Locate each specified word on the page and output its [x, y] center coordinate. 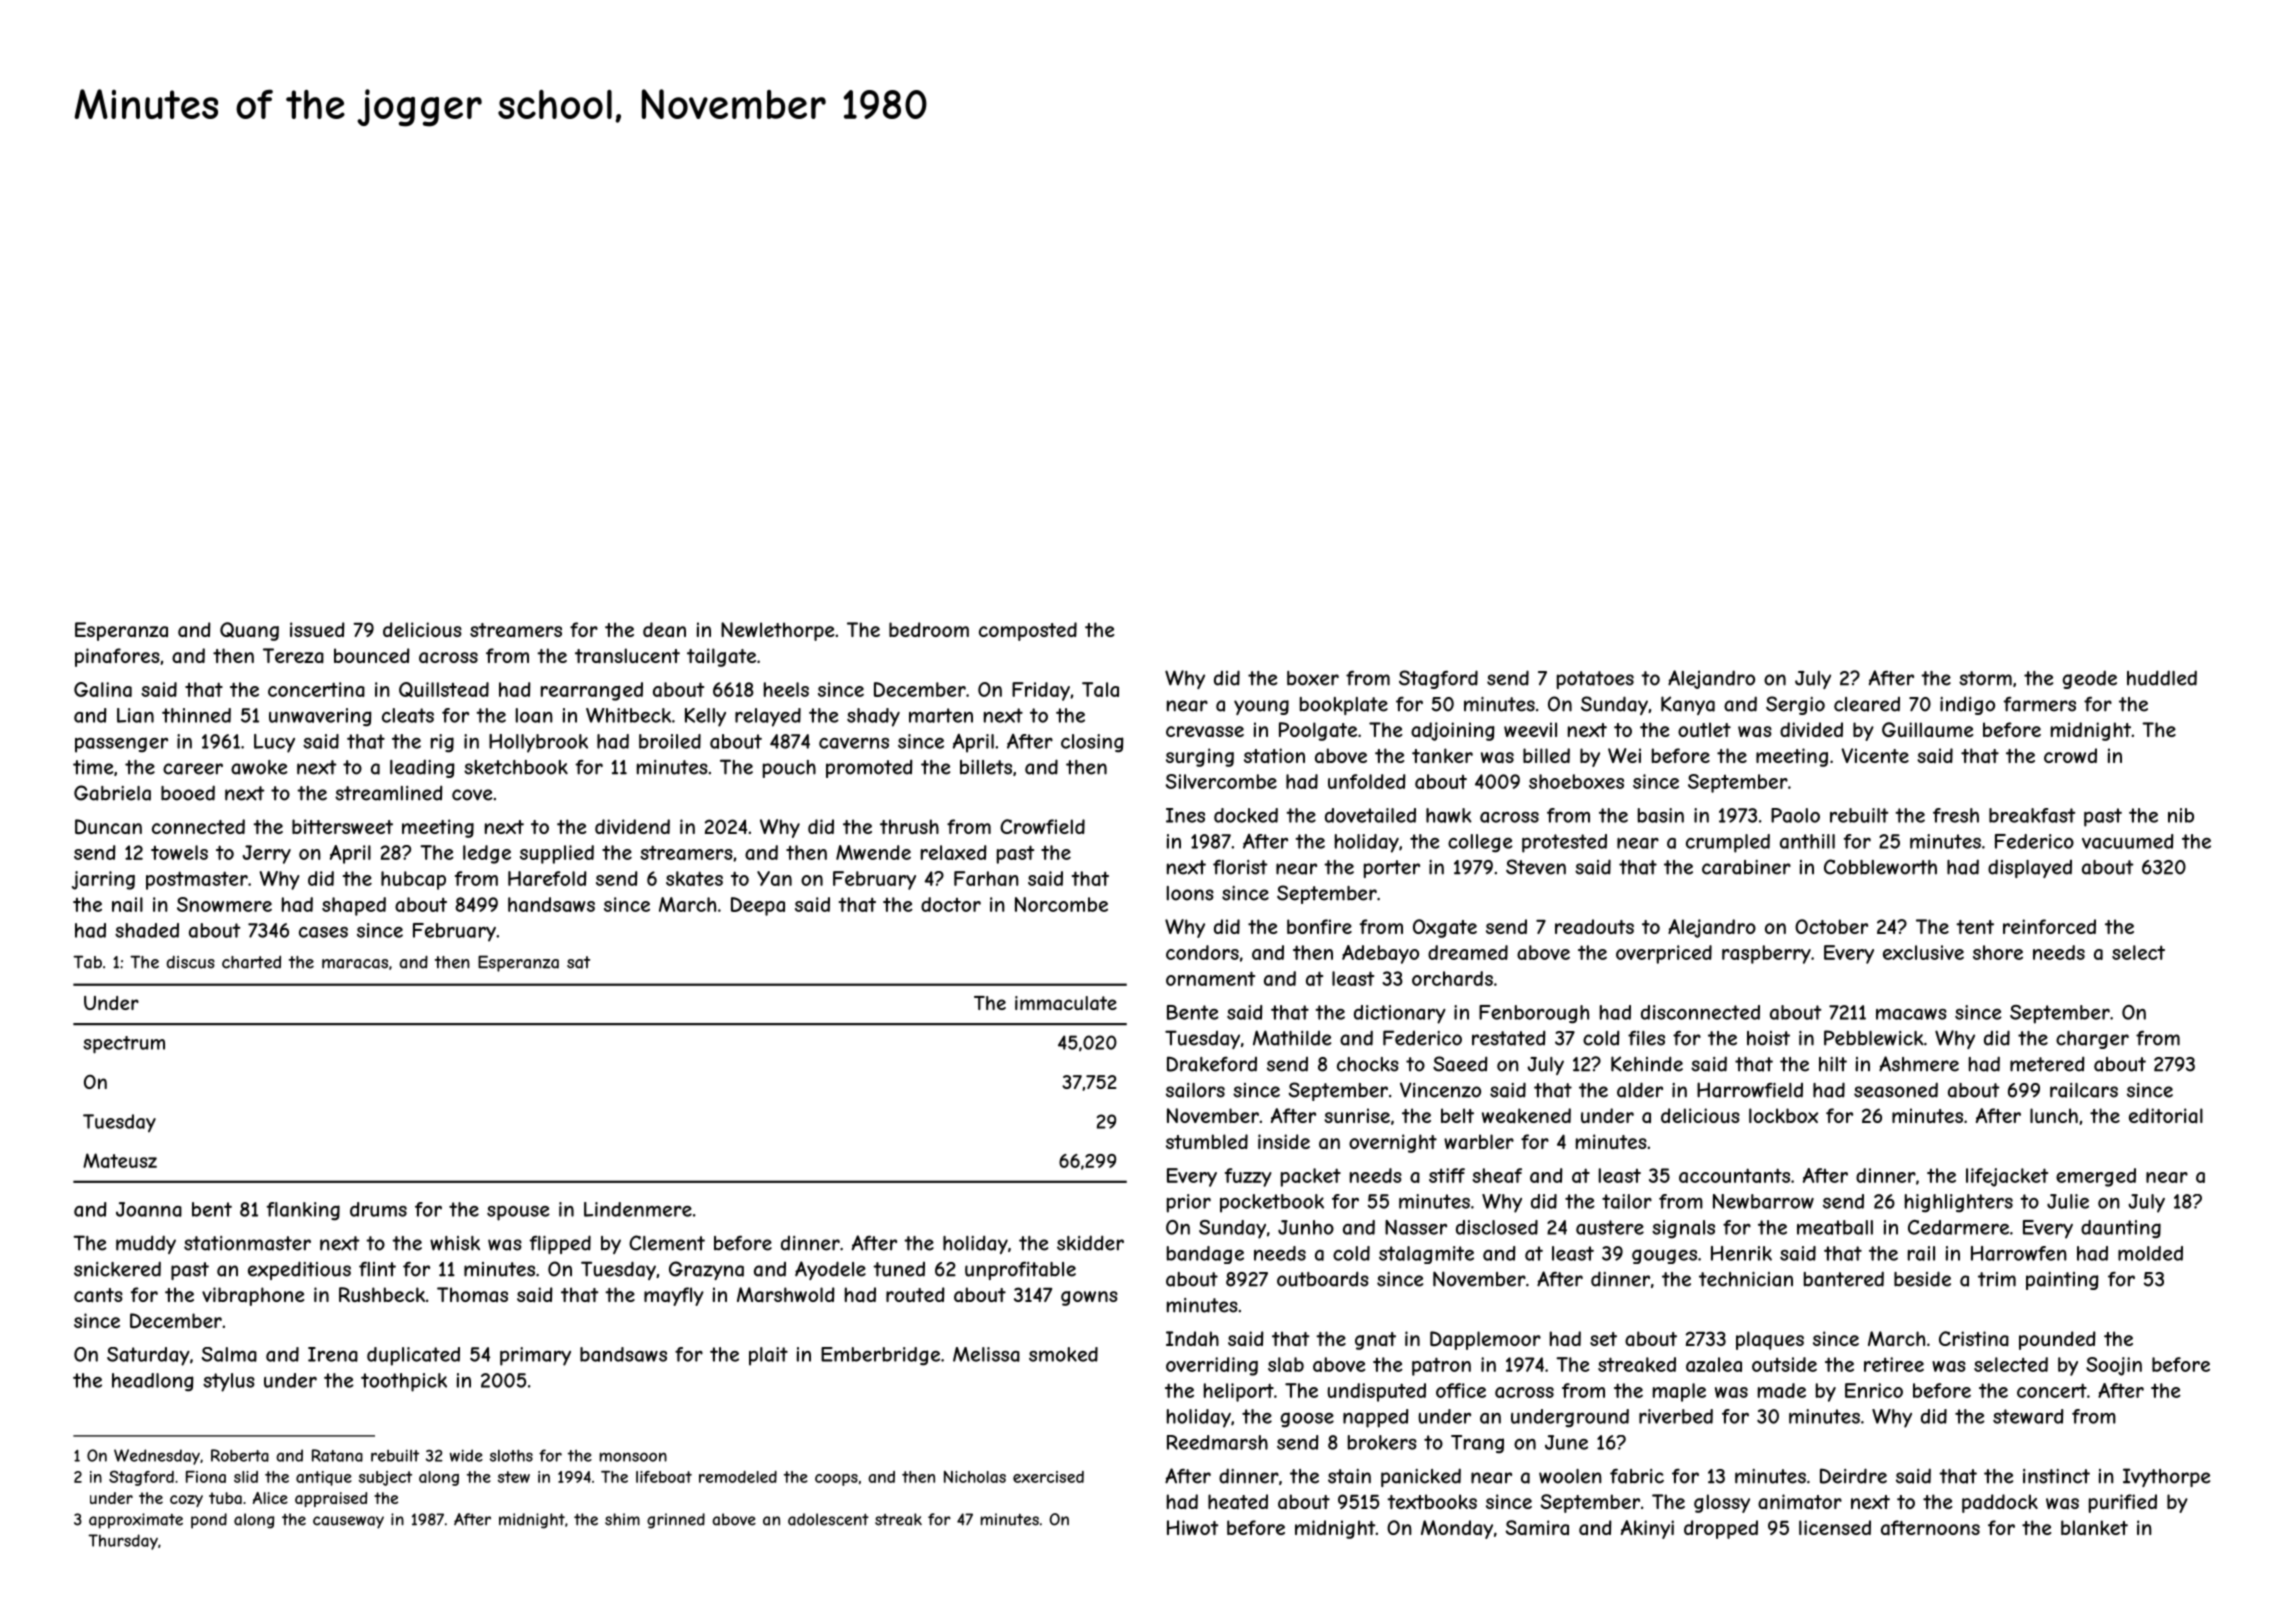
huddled [2162, 678]
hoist [1768, 1038]
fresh [1956, 815]
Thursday [123, 1542]
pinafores [117, 657]
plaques [1770, 1340]
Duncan [108, 826]
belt [1457, 1115]
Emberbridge [880, 1356]
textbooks [1432, 1501]
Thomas [472, 1294]
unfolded [1367, 781]
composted [1028, 631]
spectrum [124, 1045]
